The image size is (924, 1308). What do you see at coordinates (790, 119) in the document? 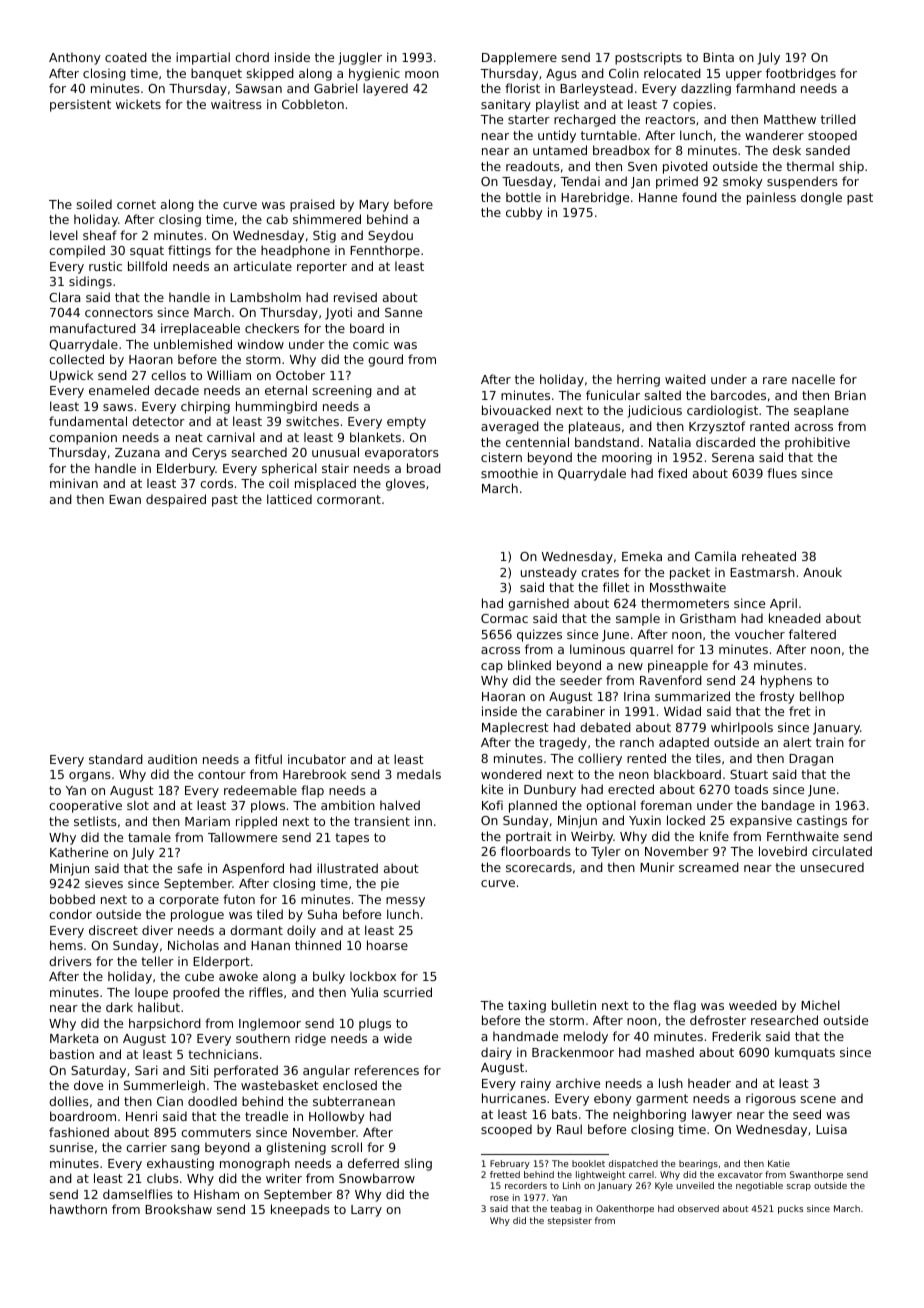
I see `Matthew` at bounding box center [790, 119].
